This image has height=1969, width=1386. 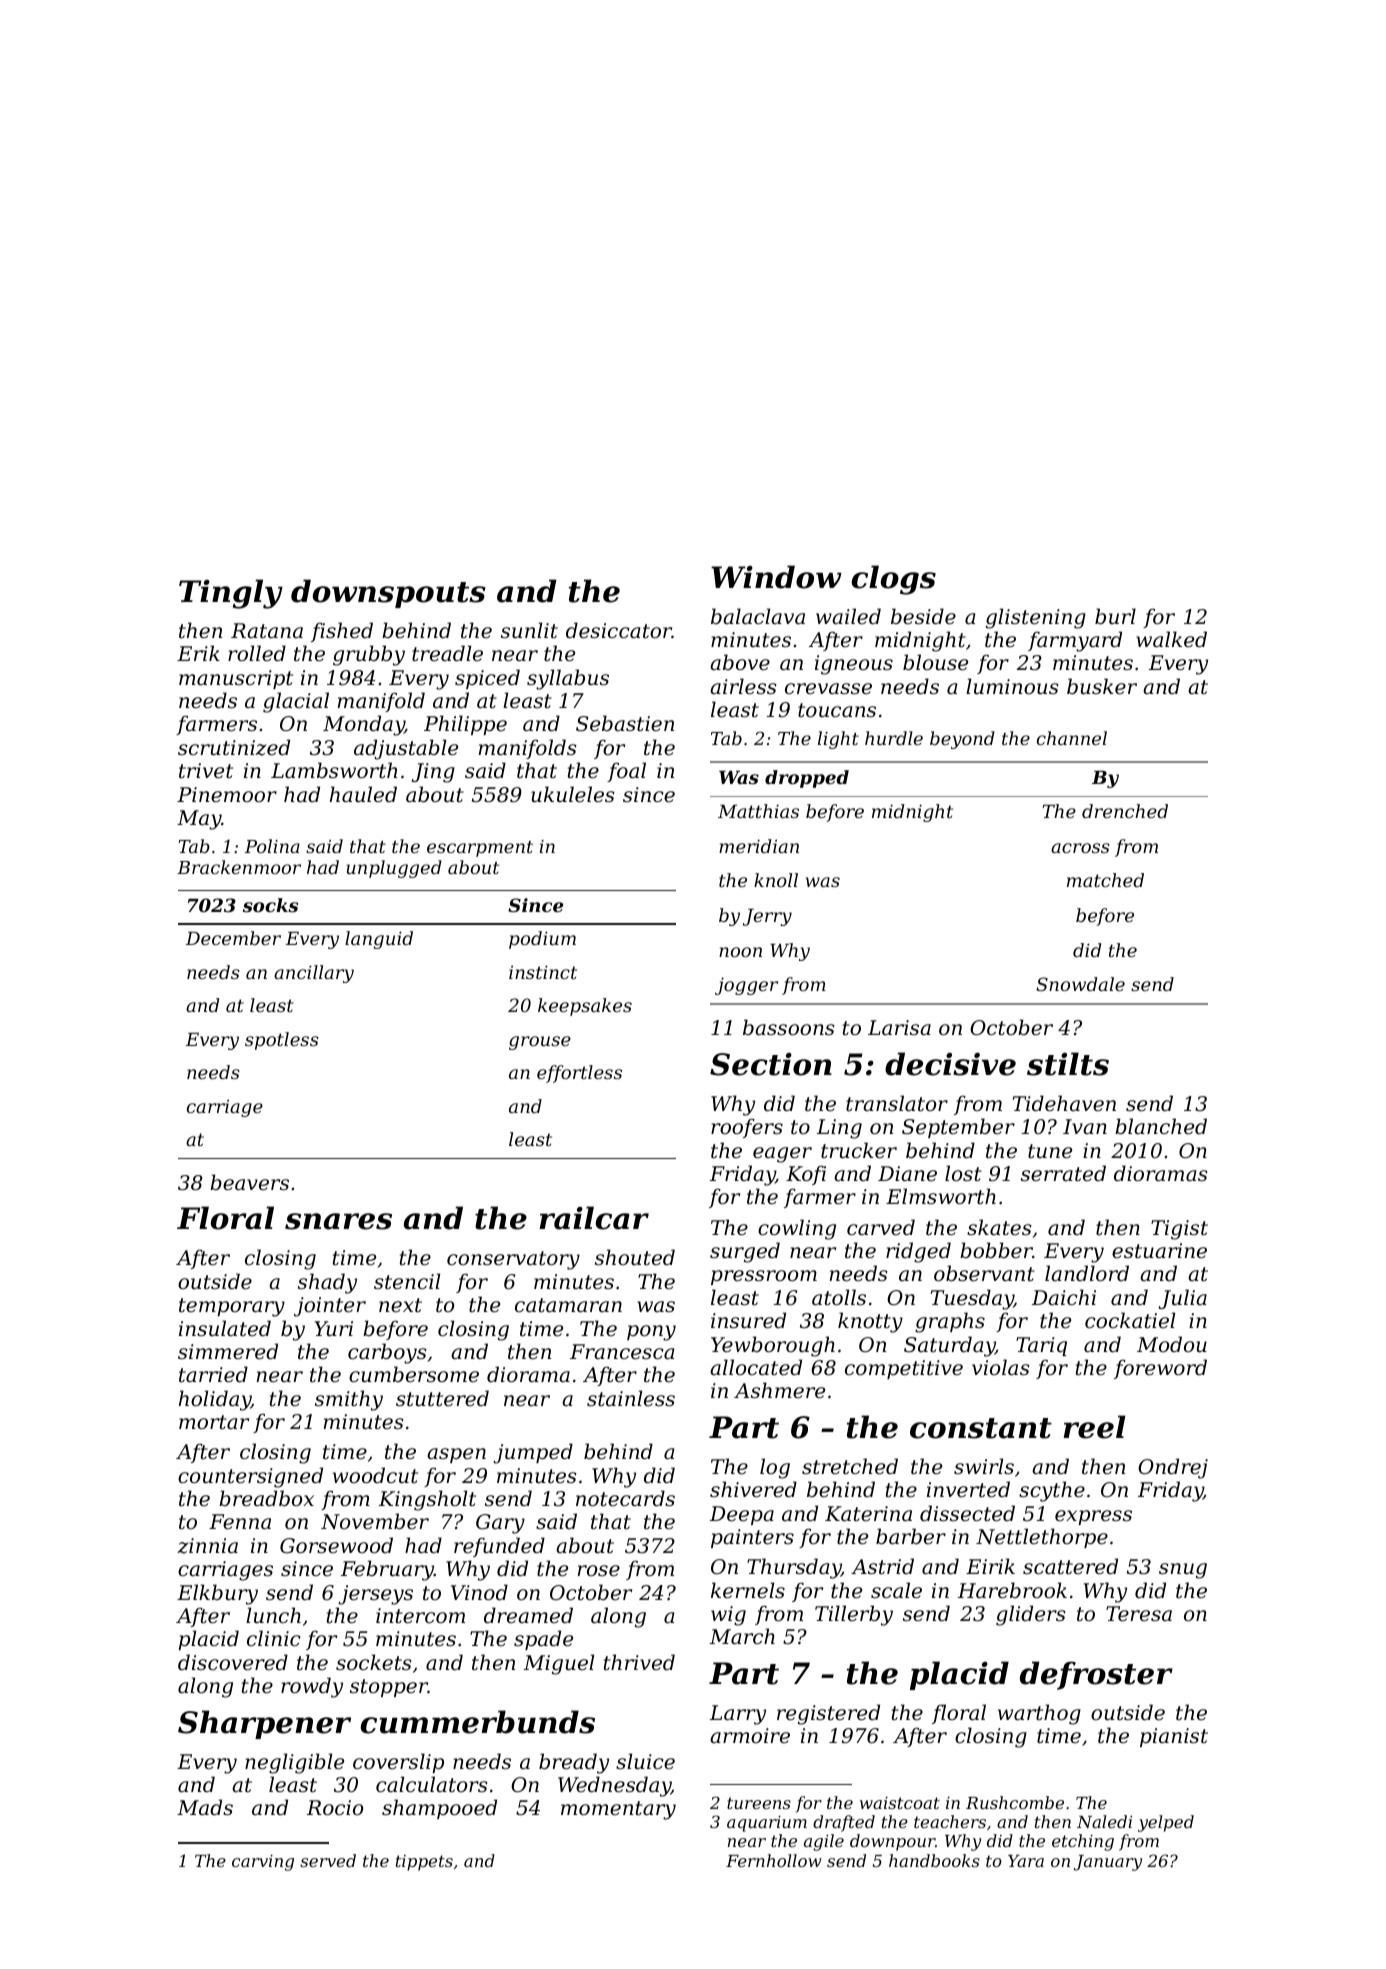 I want to click on busker, so click(x=1102, y=686).
